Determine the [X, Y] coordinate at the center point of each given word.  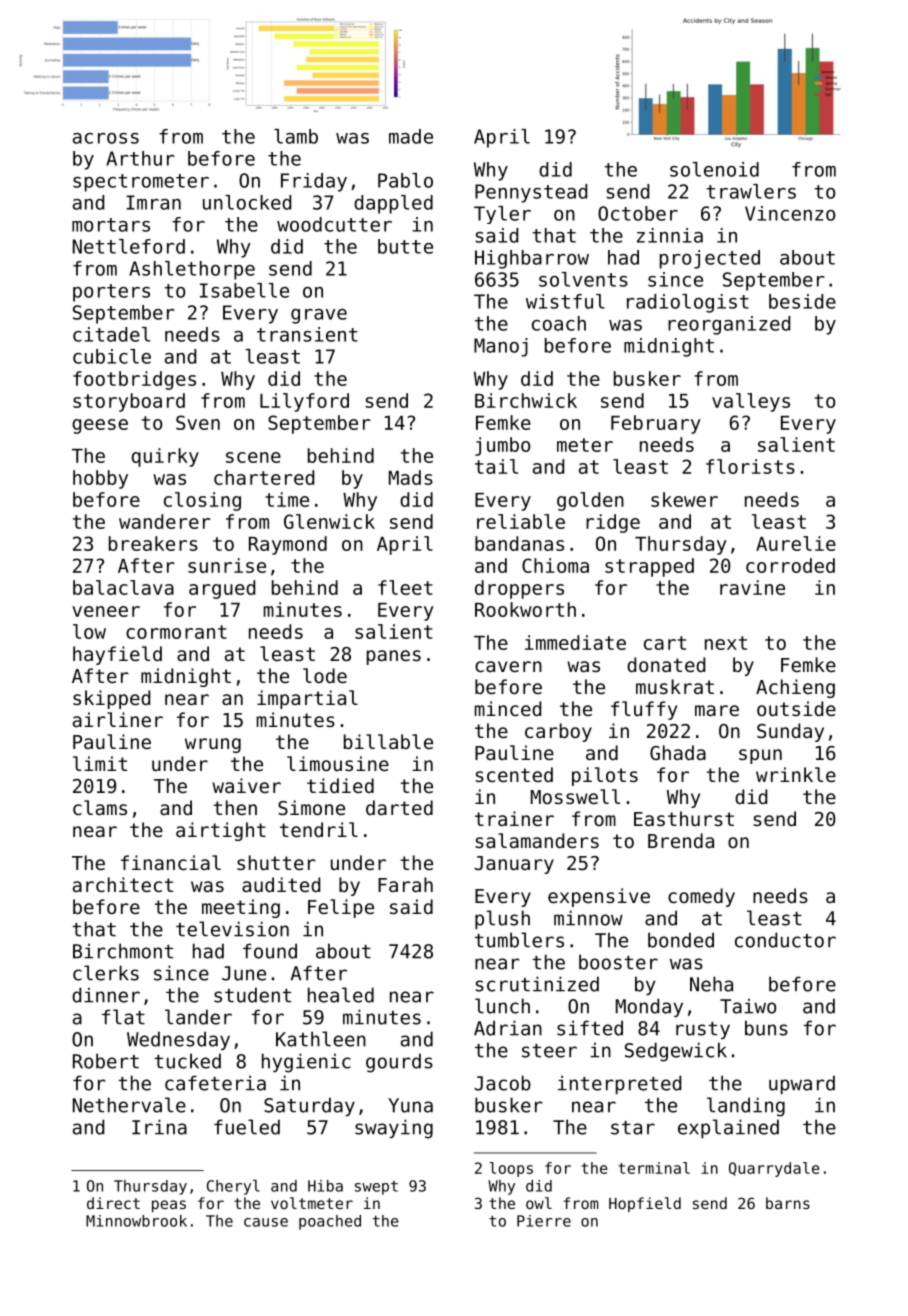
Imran [153, 202]
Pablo [405, 180]
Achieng [795, 688]
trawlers [751, 191]
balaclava [123, 587]
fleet [405, 587]
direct [113, 1203]
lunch [502, 1006]
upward [802, 1084]
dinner [106, 995]
